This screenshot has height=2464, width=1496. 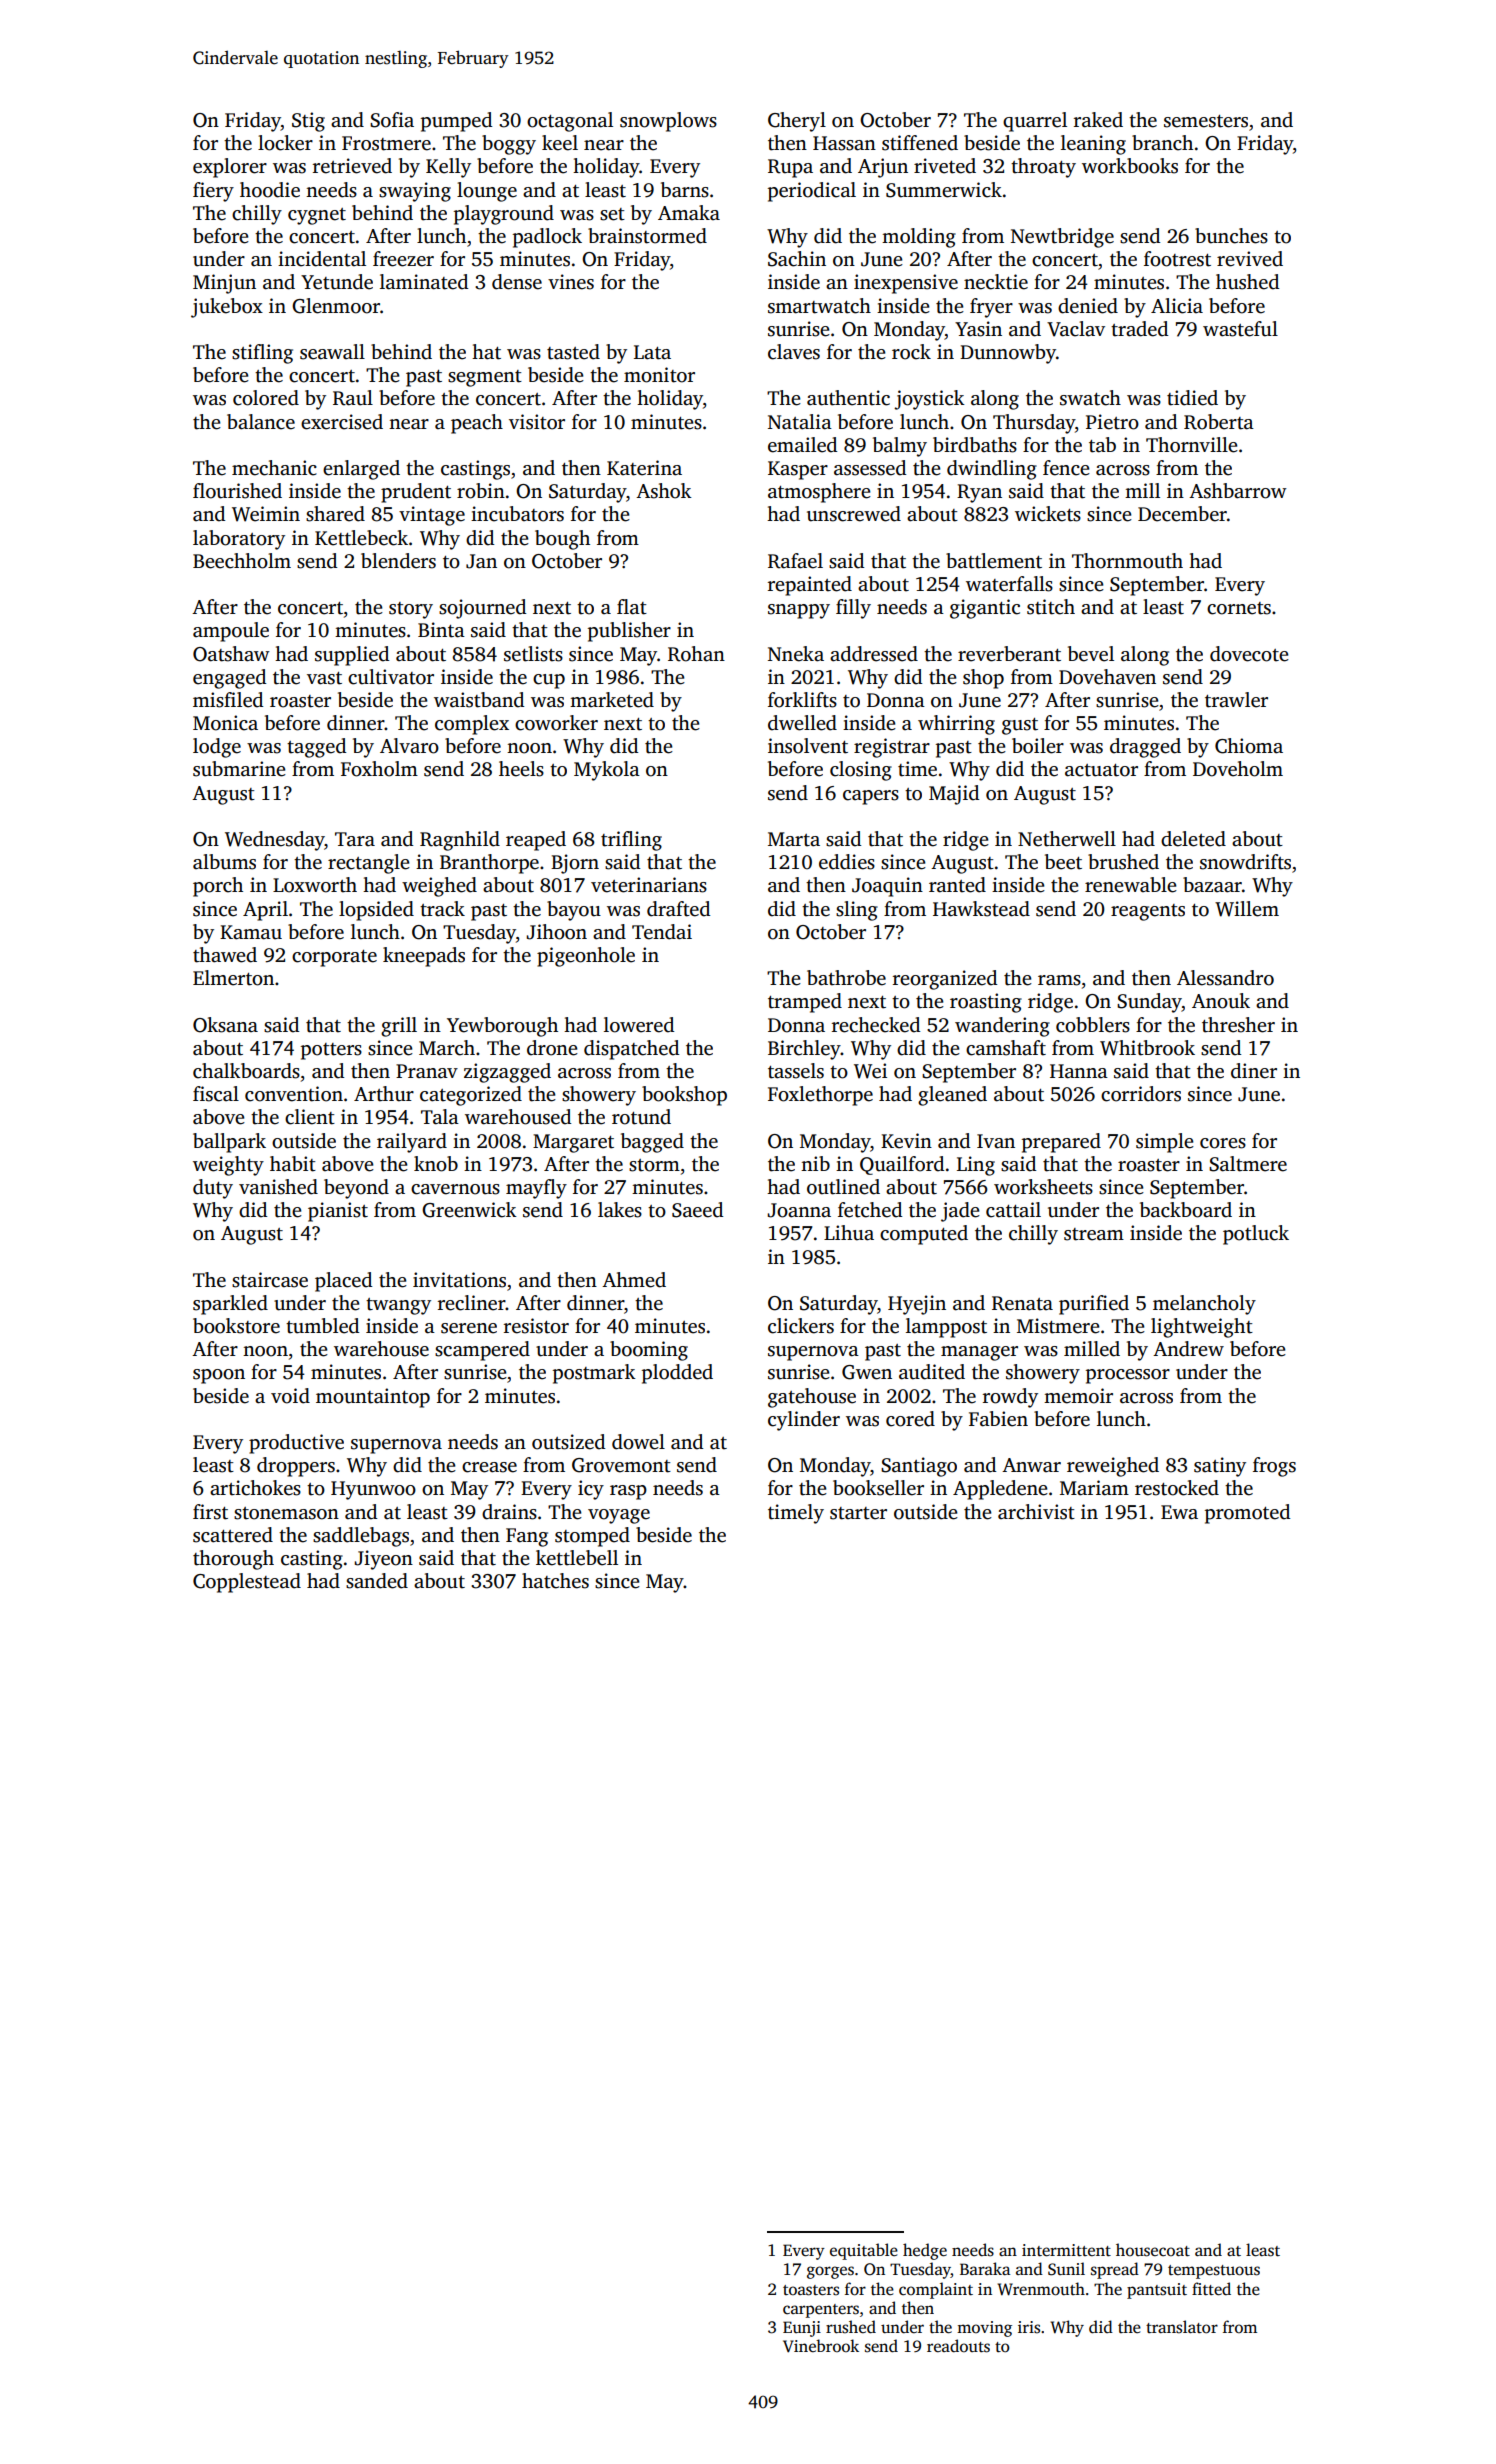 I want to click on promoted, so click(x=1247, y=1514).
